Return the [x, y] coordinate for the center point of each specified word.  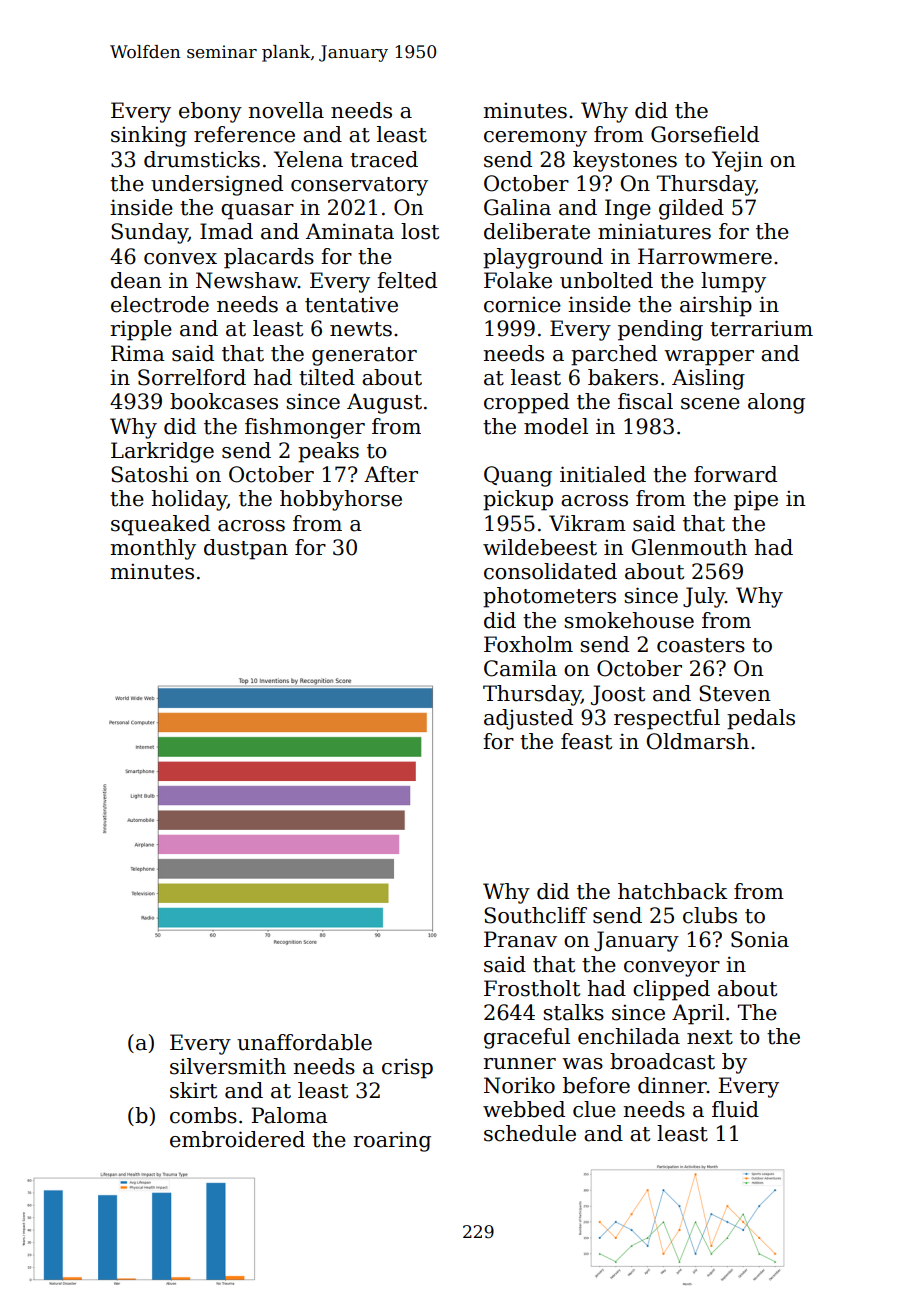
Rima [138, 353]
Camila [520, 668]
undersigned [217, 185]
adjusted [528, 719]
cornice [522, 304]
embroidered [237, 1139]
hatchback [672, 891]
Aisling [708, 379]
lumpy [733, 282]
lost [420, 231]
